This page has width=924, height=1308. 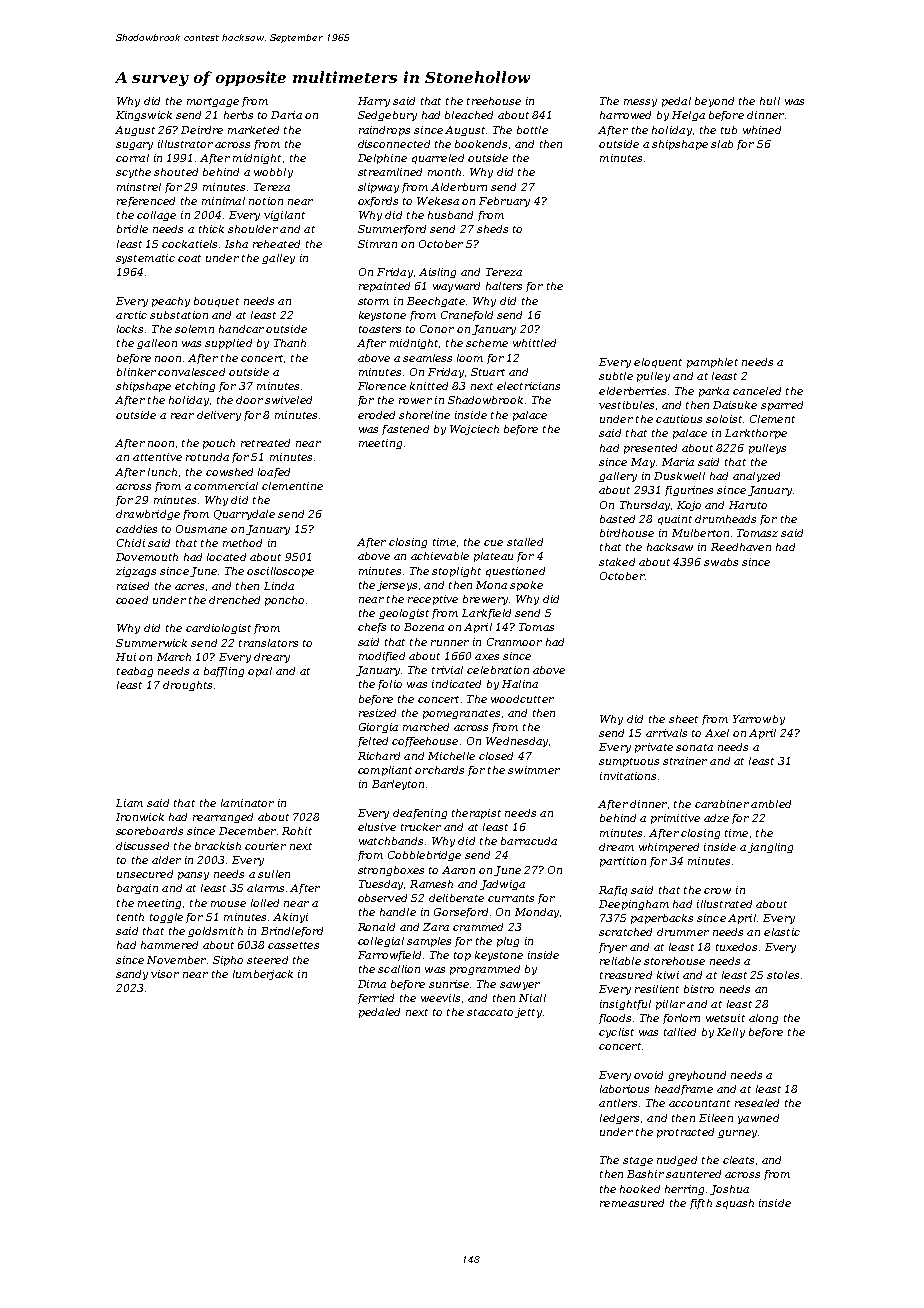 I want to click on compliant, so click(x=385, y=771).
